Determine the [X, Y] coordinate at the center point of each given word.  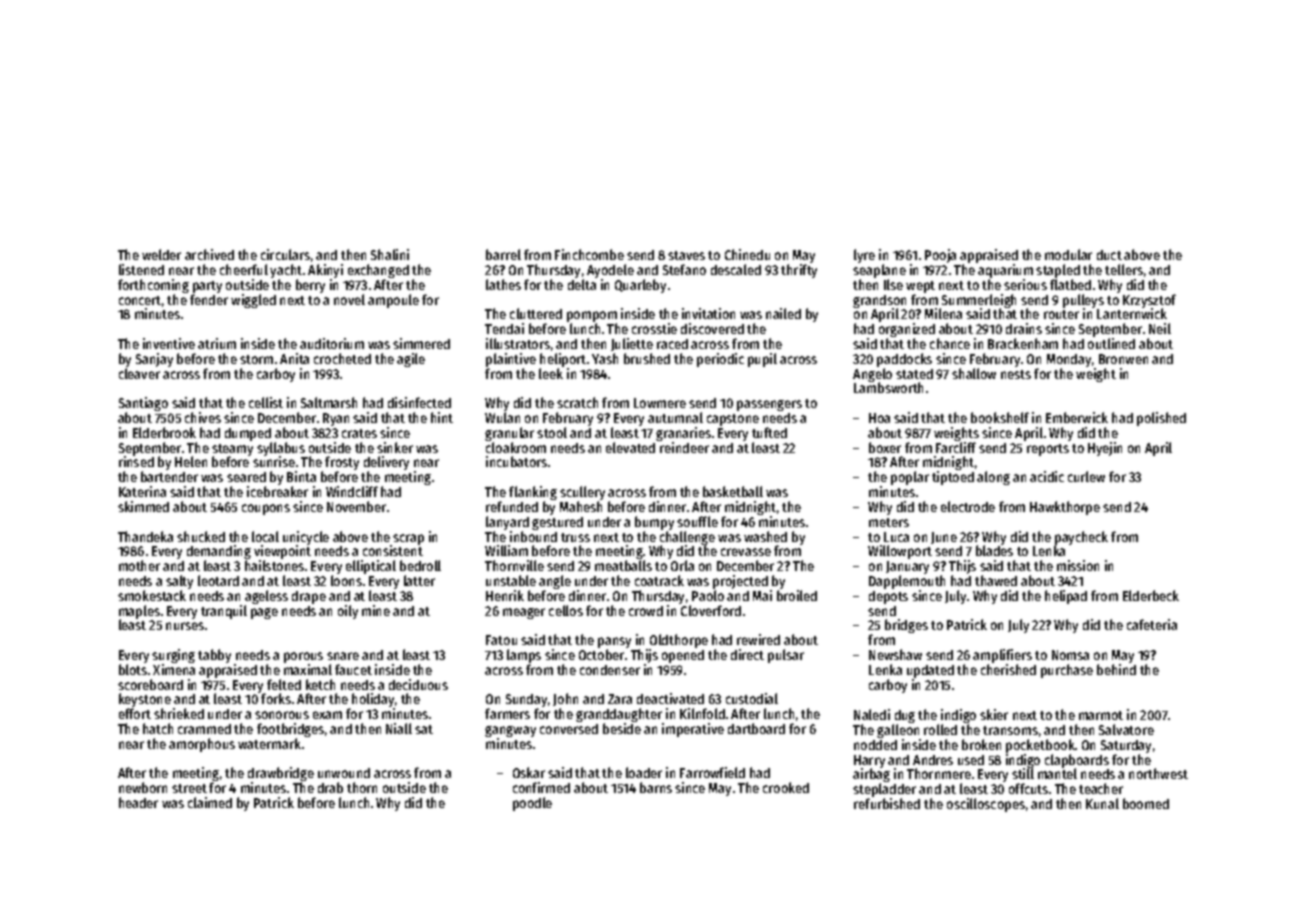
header [138, 802]
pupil [762, 360]
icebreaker [277, 491]
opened [683, 656]
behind [1116, 669]
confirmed [541, 787]
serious [1025, 284]
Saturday [1126, 746]
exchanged [378, 271]
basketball [733, 491]
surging [173, 656]
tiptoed [953, 478]
